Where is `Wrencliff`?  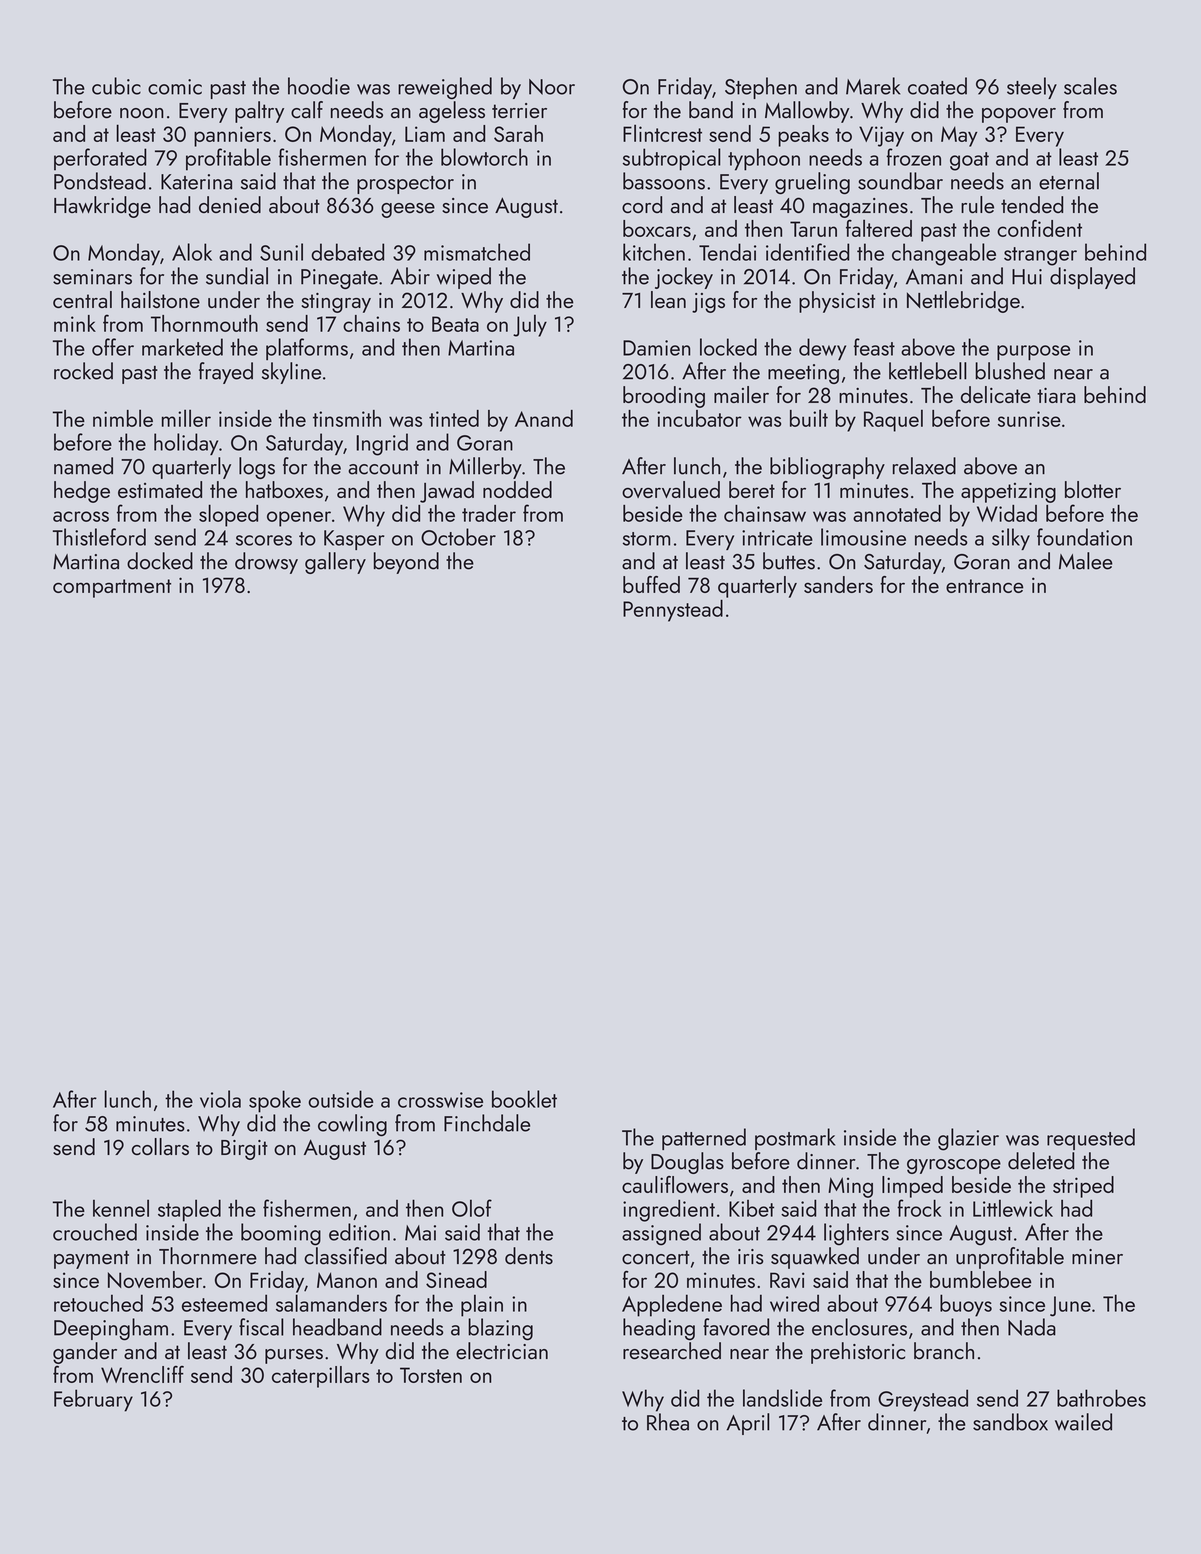 Wrencliff is located at coordinates (142, 1374).
